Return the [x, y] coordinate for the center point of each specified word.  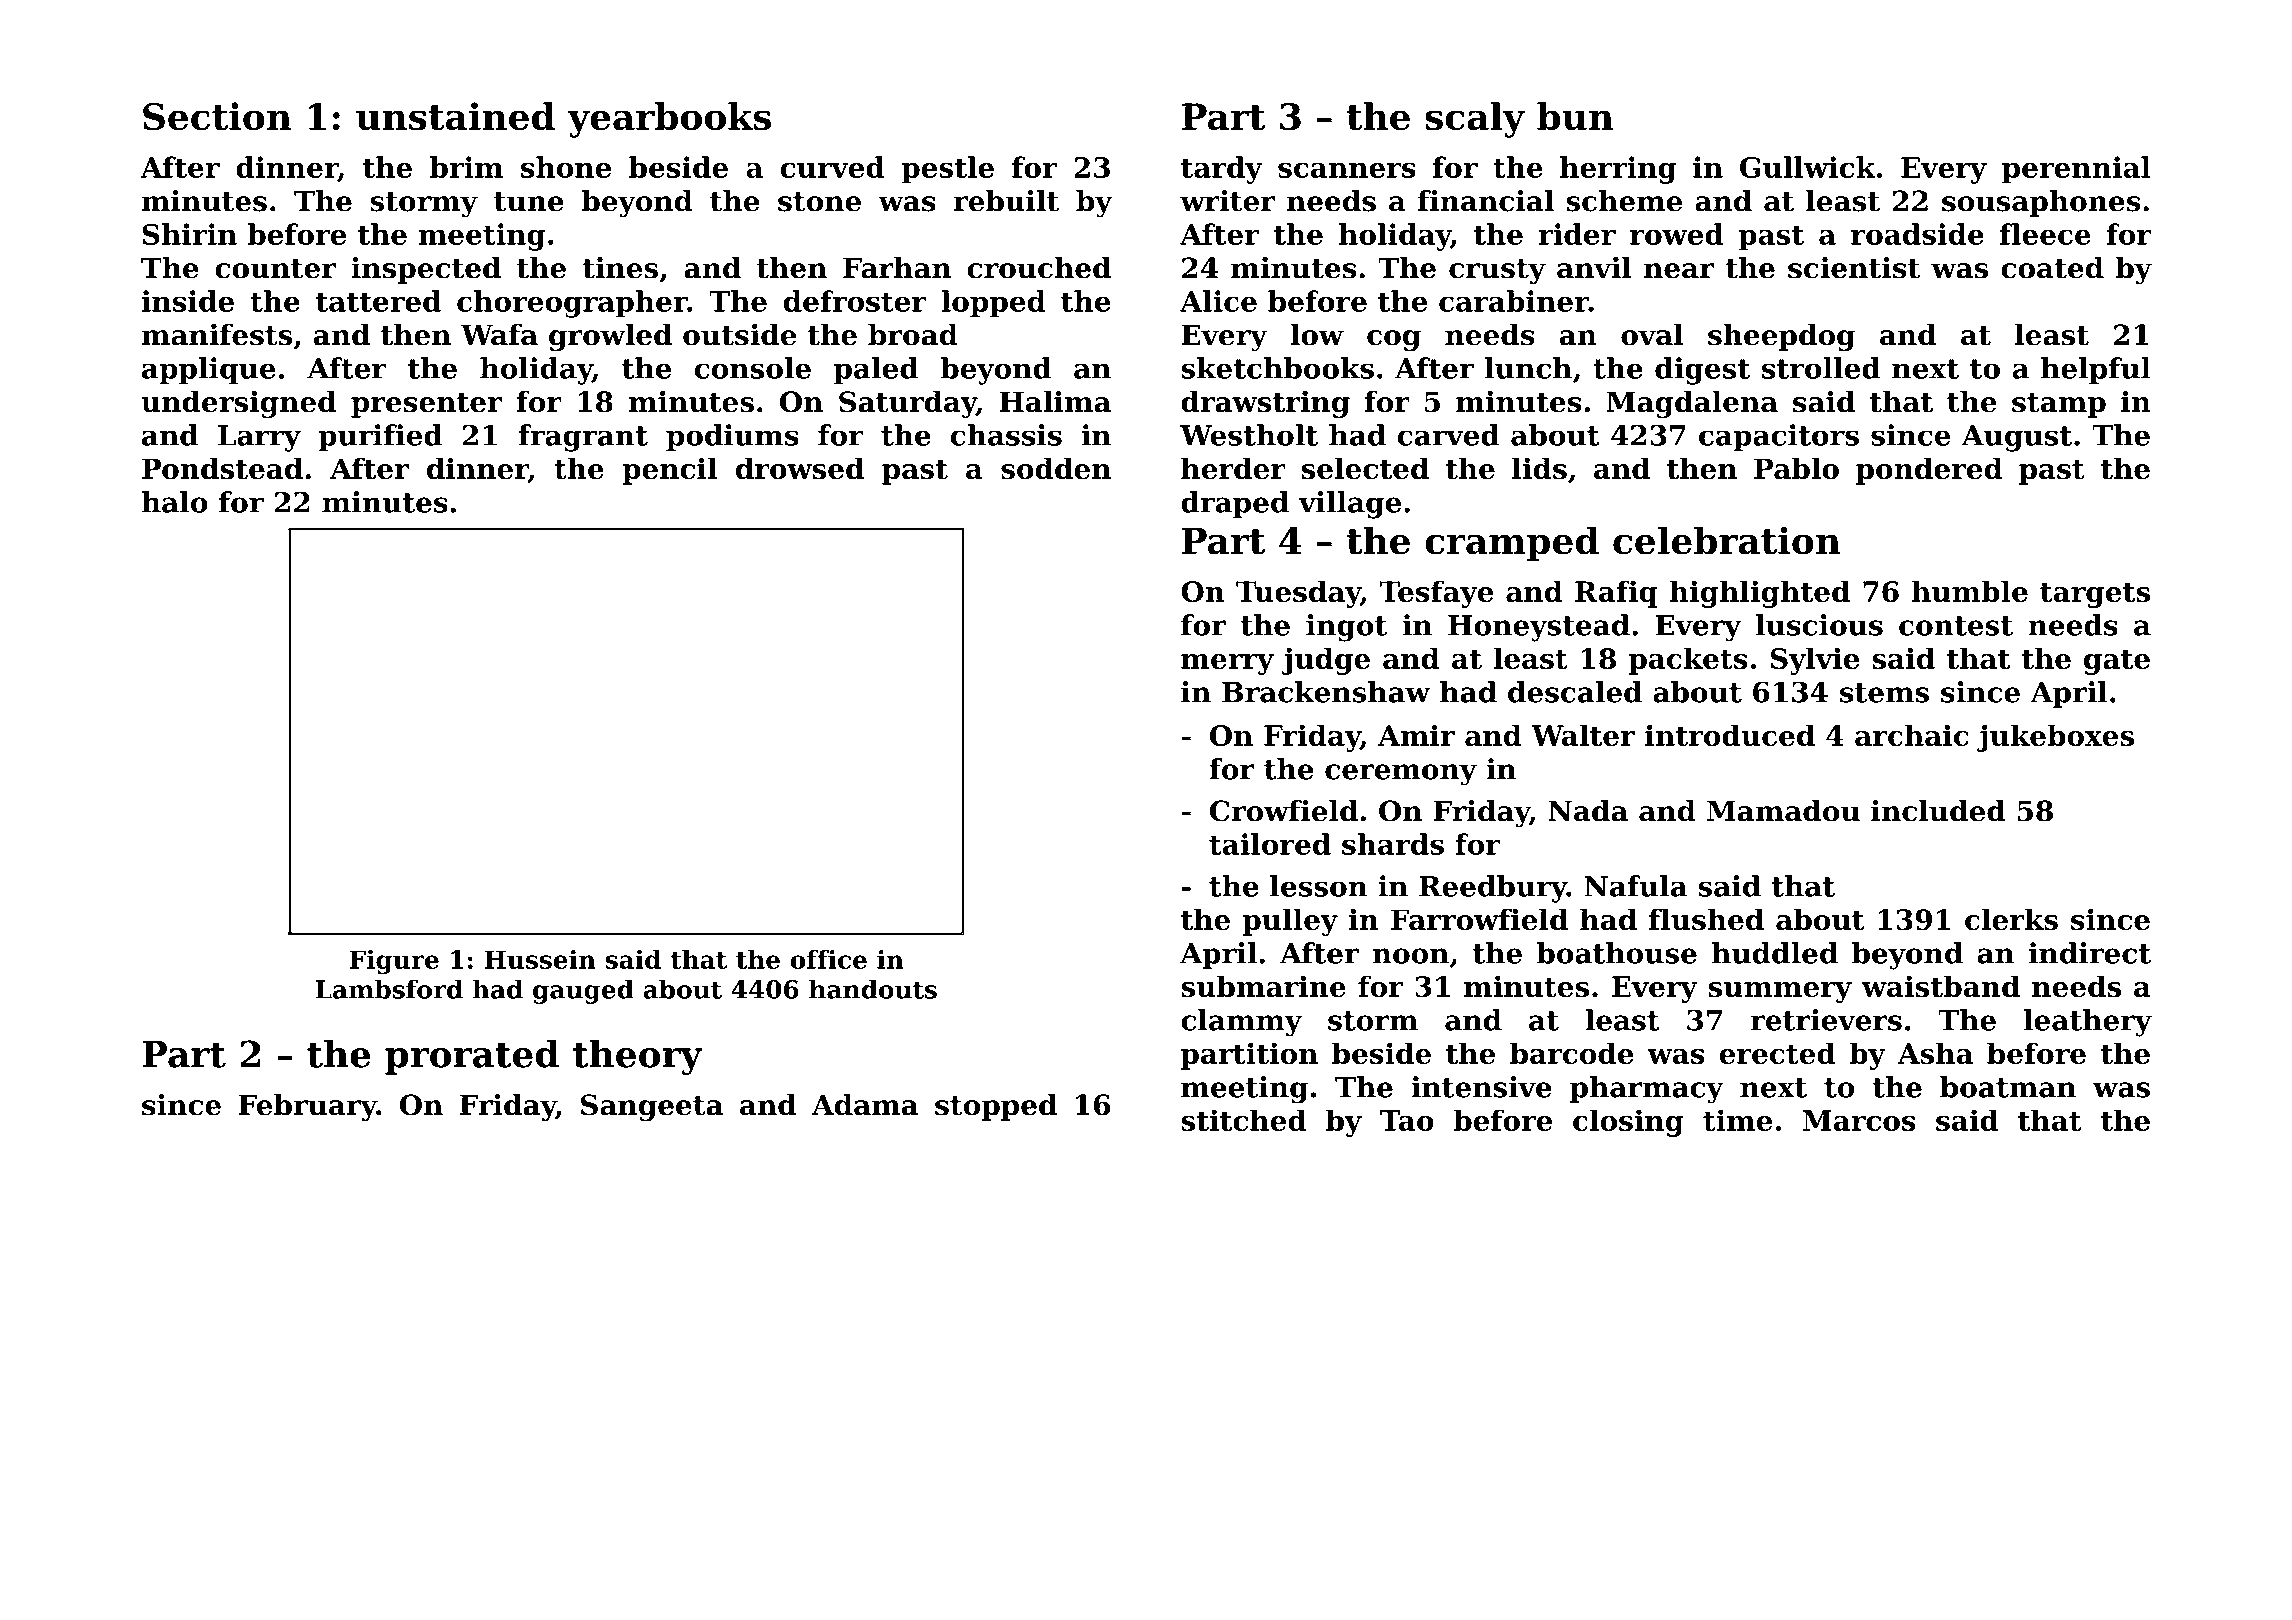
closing [1628, 1123]
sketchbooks [1277, 368]
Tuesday [1298, 594]
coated [2052, 268]
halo [175, 502]
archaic [1912, 735]
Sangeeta [652, 1107]
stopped [996, 1107]
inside [188, 301]
